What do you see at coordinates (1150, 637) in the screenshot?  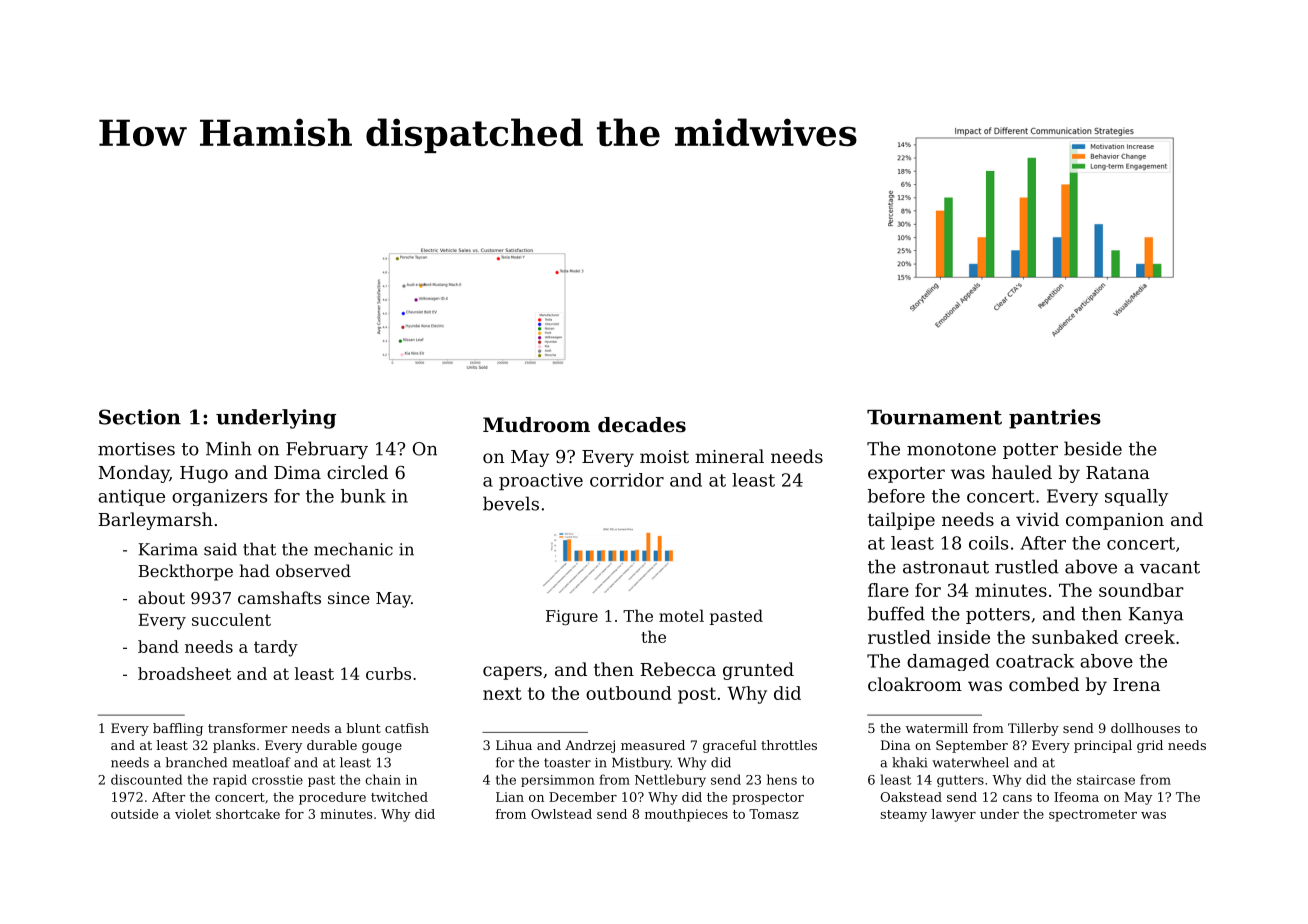 I see `creek` at bounding box center [1150, 637].
